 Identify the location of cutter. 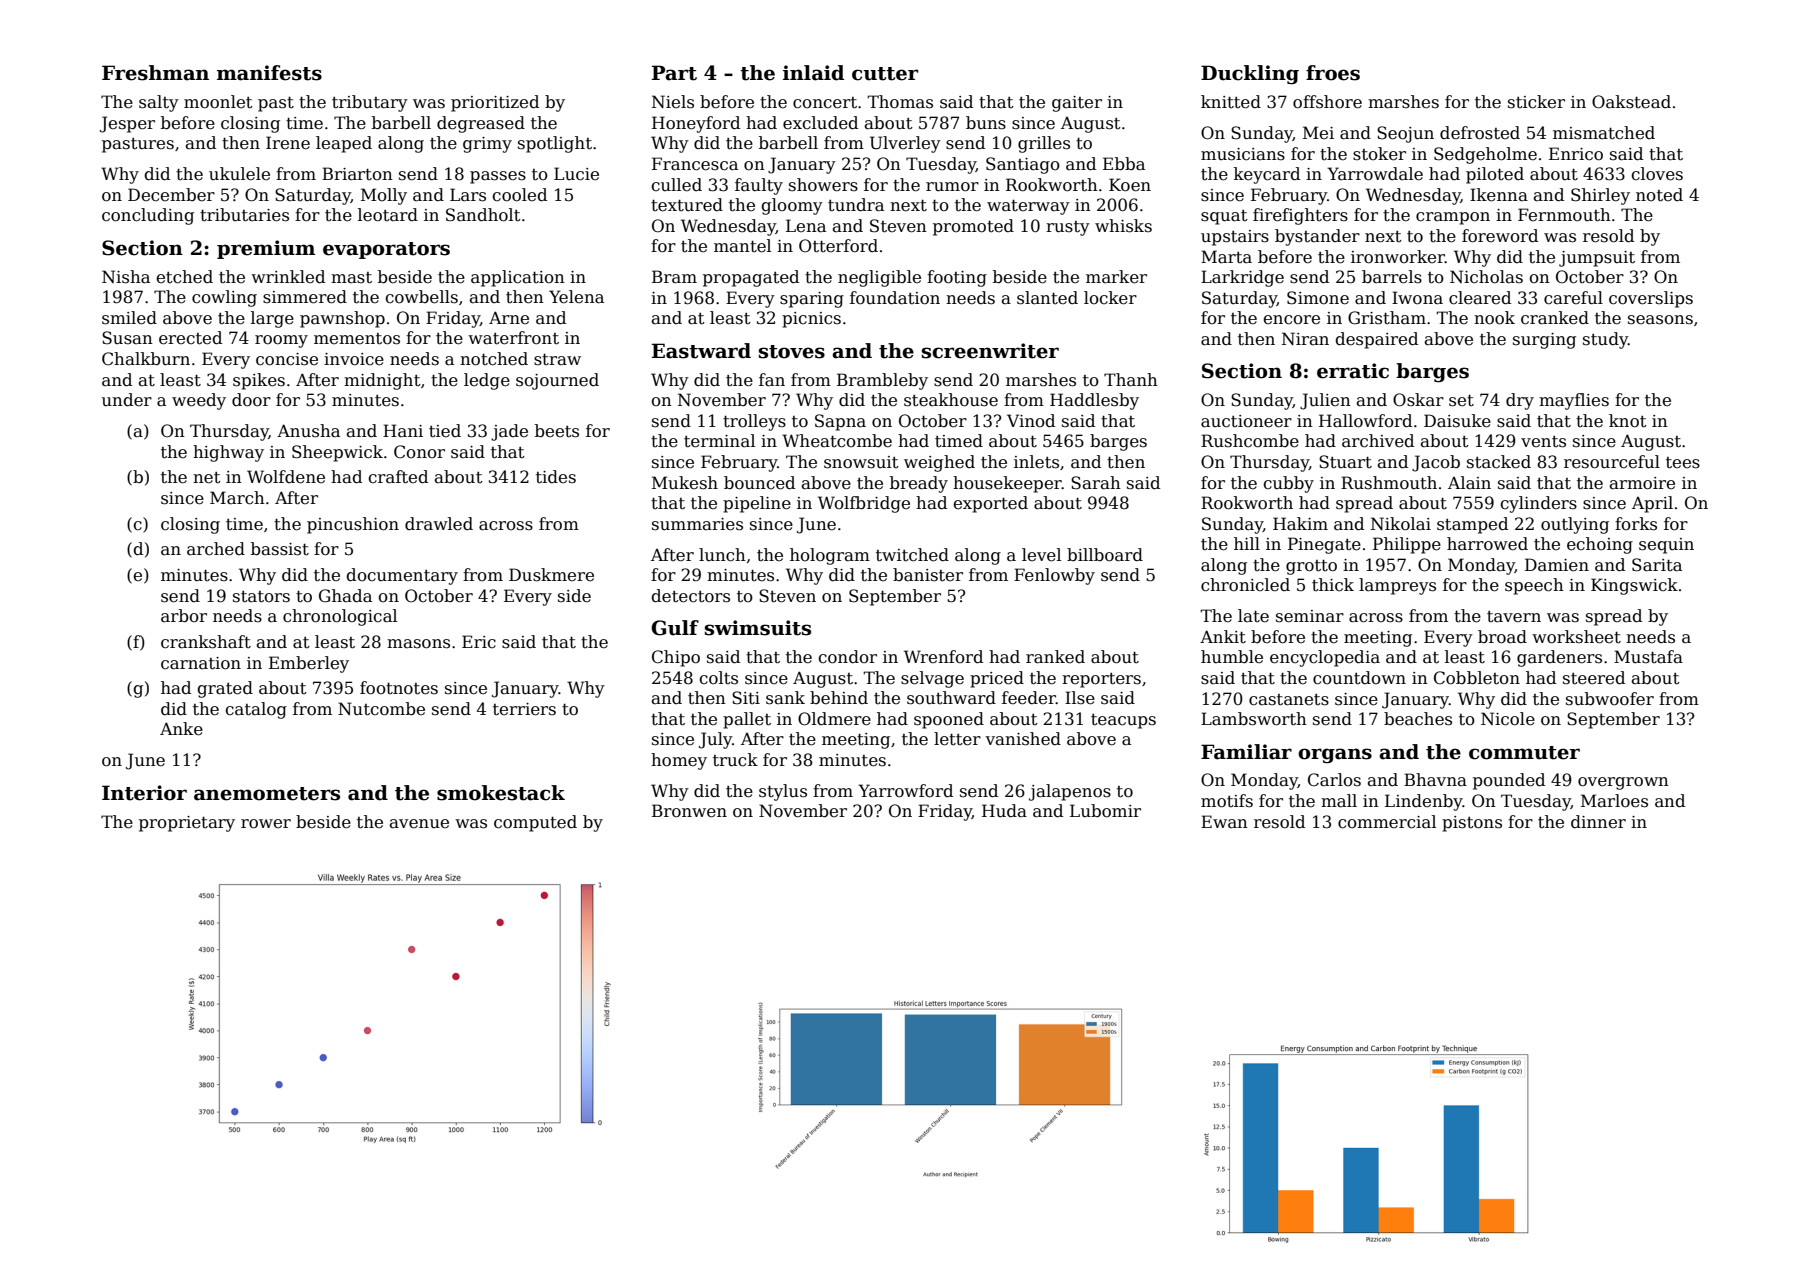
(885, 74).
